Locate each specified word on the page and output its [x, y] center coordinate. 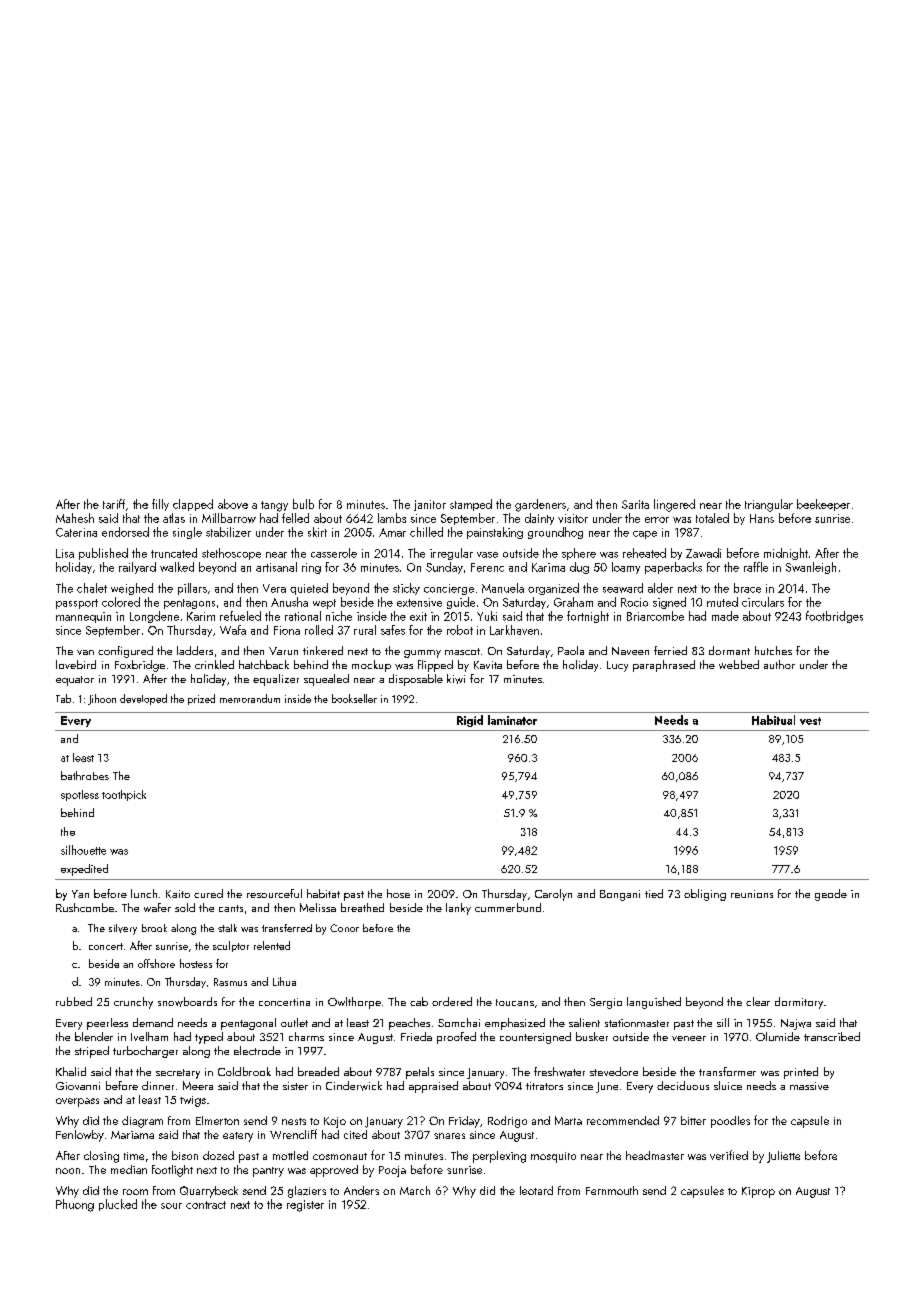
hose [398, 893]
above [233, 504]
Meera [198, 1085]
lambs [392, 518]
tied [654, 893]
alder [660, 588]
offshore [156, 963]
